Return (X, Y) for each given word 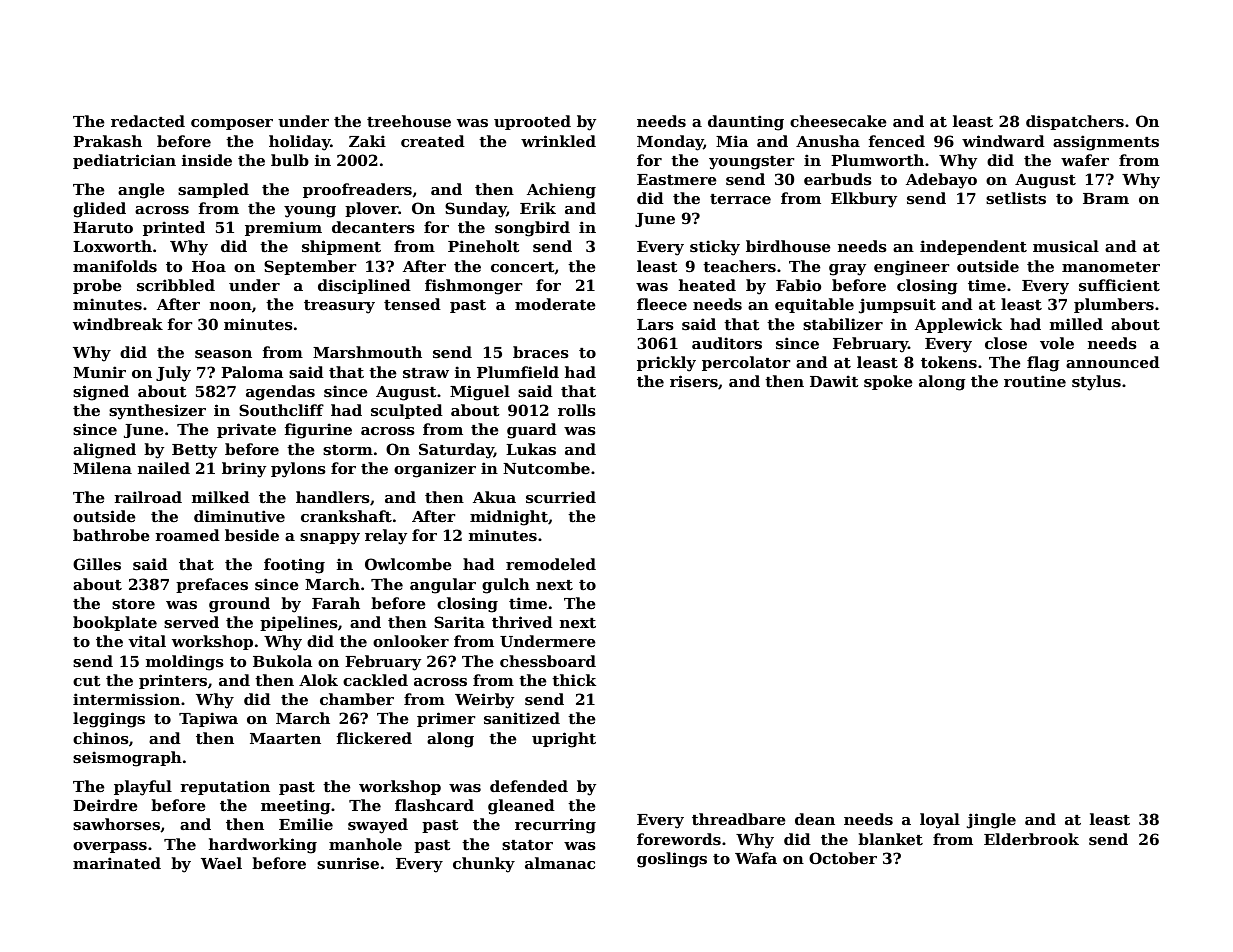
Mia (732, 141)
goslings (672, 860)
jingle (991, 821)
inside (207, 160)
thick (574, 680)
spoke (888, 382)
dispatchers (1075, 122)
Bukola (282, 661)
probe (97, 286)
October (843, 858)
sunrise (348, 863)
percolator (746, 363)
